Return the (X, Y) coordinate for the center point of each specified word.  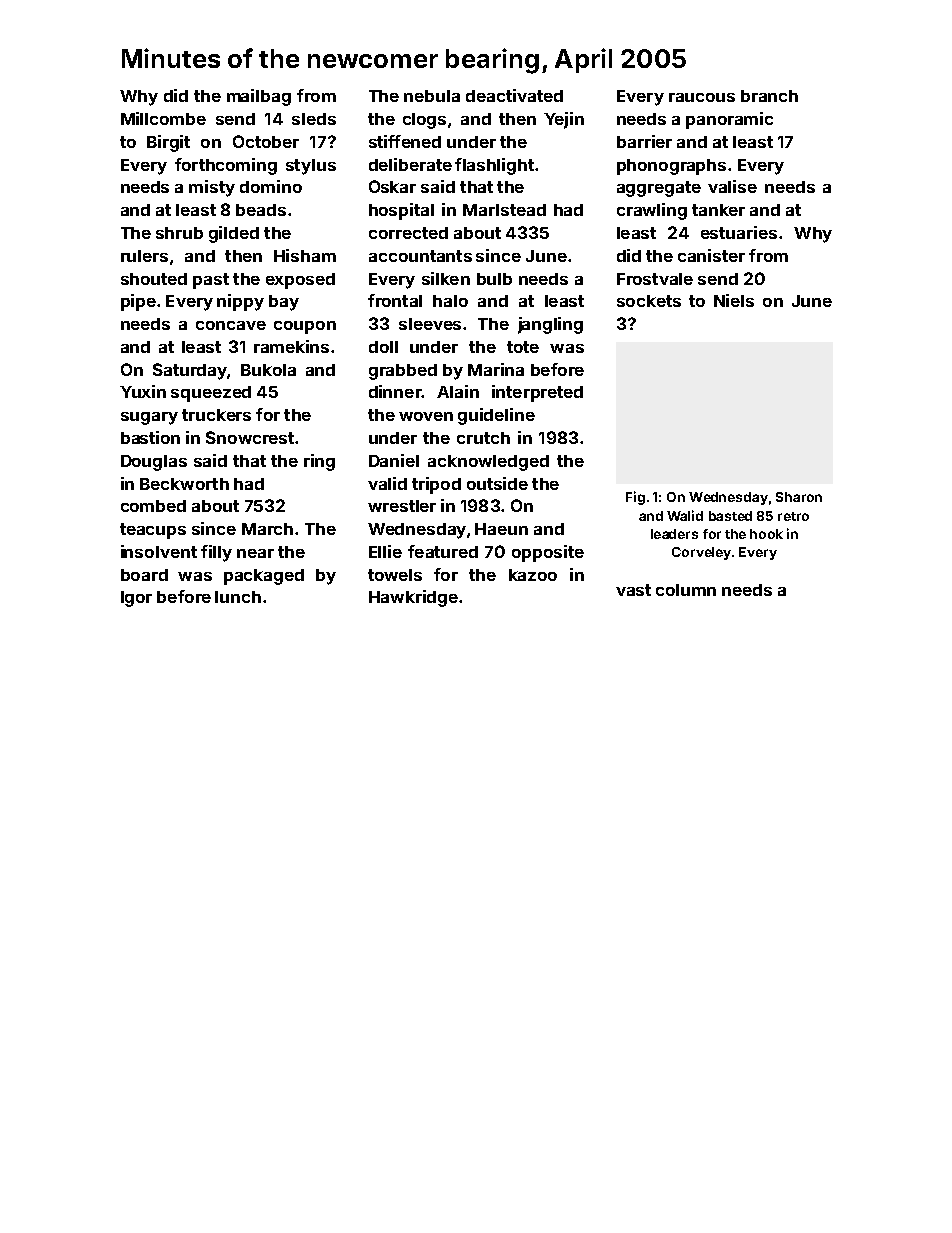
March (267, 529)
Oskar (392, 186)
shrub (179, 233)
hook (766, 534)
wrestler (402, 506)
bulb (494, 279)
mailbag (259, 97)
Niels (734, 300)
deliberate (410, 164)
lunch (238, 597)
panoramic (729, 120)
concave (231, 325)
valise (732, 186)
